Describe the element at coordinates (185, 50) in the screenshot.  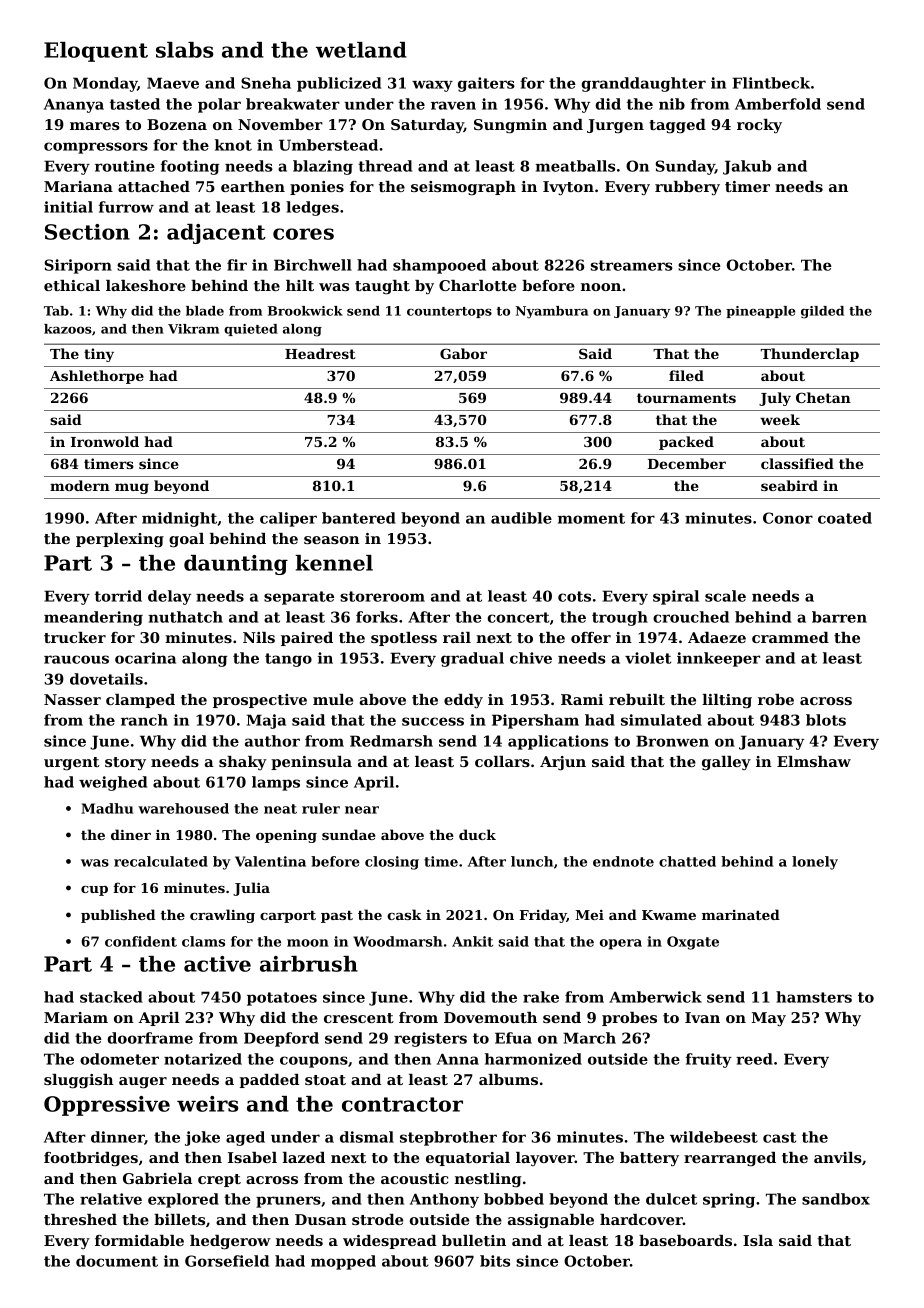
I see `slabs` at that location.
